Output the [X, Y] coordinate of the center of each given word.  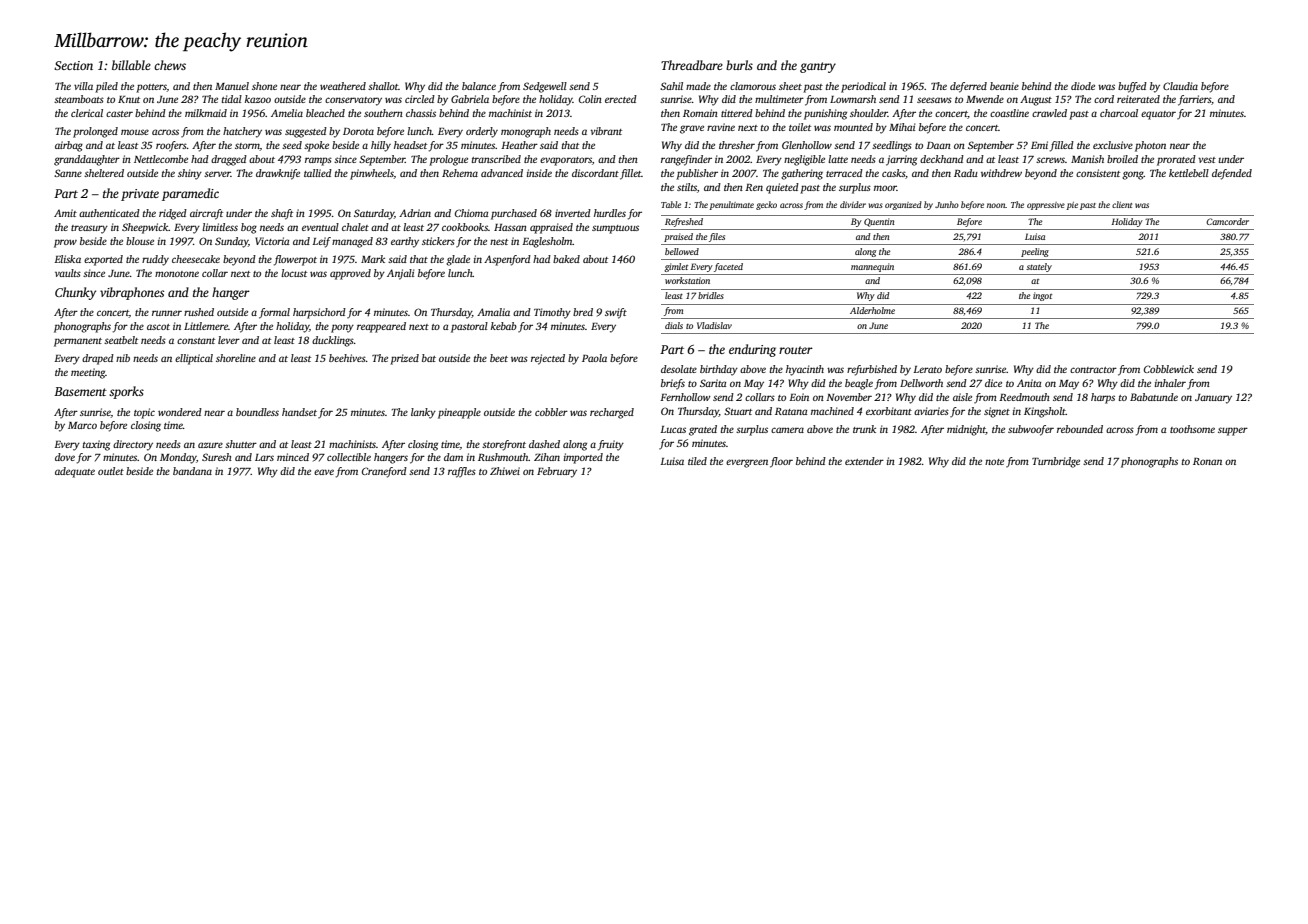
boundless [257, 412]
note [994, 462]
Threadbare [692, 65]
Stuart [738, 411]
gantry [818, 67]
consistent [1098, 173]
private [140, 195]
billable [131, 65]
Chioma [472, 213]
